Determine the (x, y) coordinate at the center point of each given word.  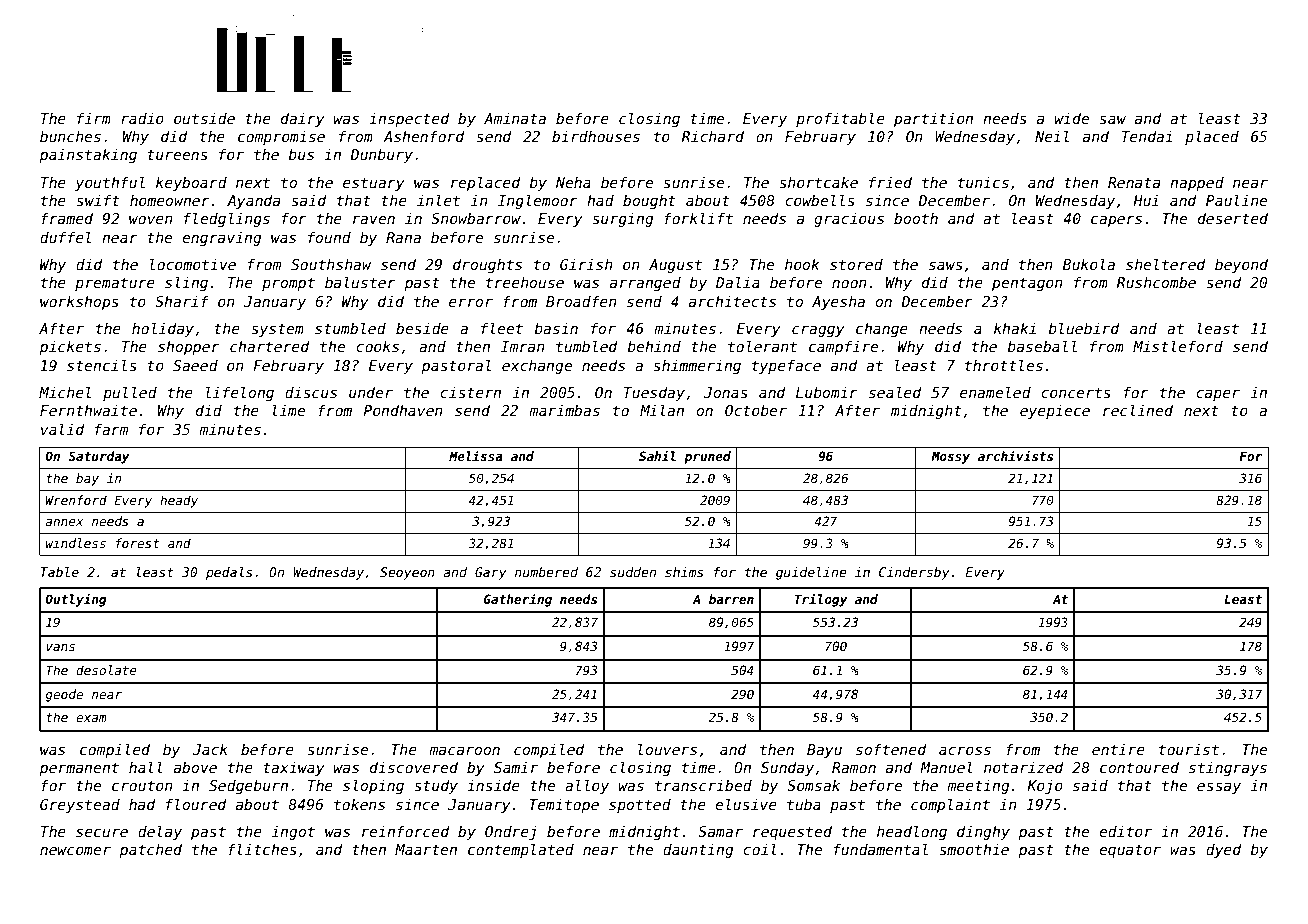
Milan (662, 410)
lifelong (240, 393)
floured (196, 804)
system (277, 330)
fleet (502, 328)
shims (684, 572)
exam (91, 718)
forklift (698, 218)
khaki (1015, 328)
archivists (1015, 455)
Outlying (76, 600)
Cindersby (914, 573)
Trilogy (821, 600)
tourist (1189, 749)
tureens (178, 154)
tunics (983, 182)
